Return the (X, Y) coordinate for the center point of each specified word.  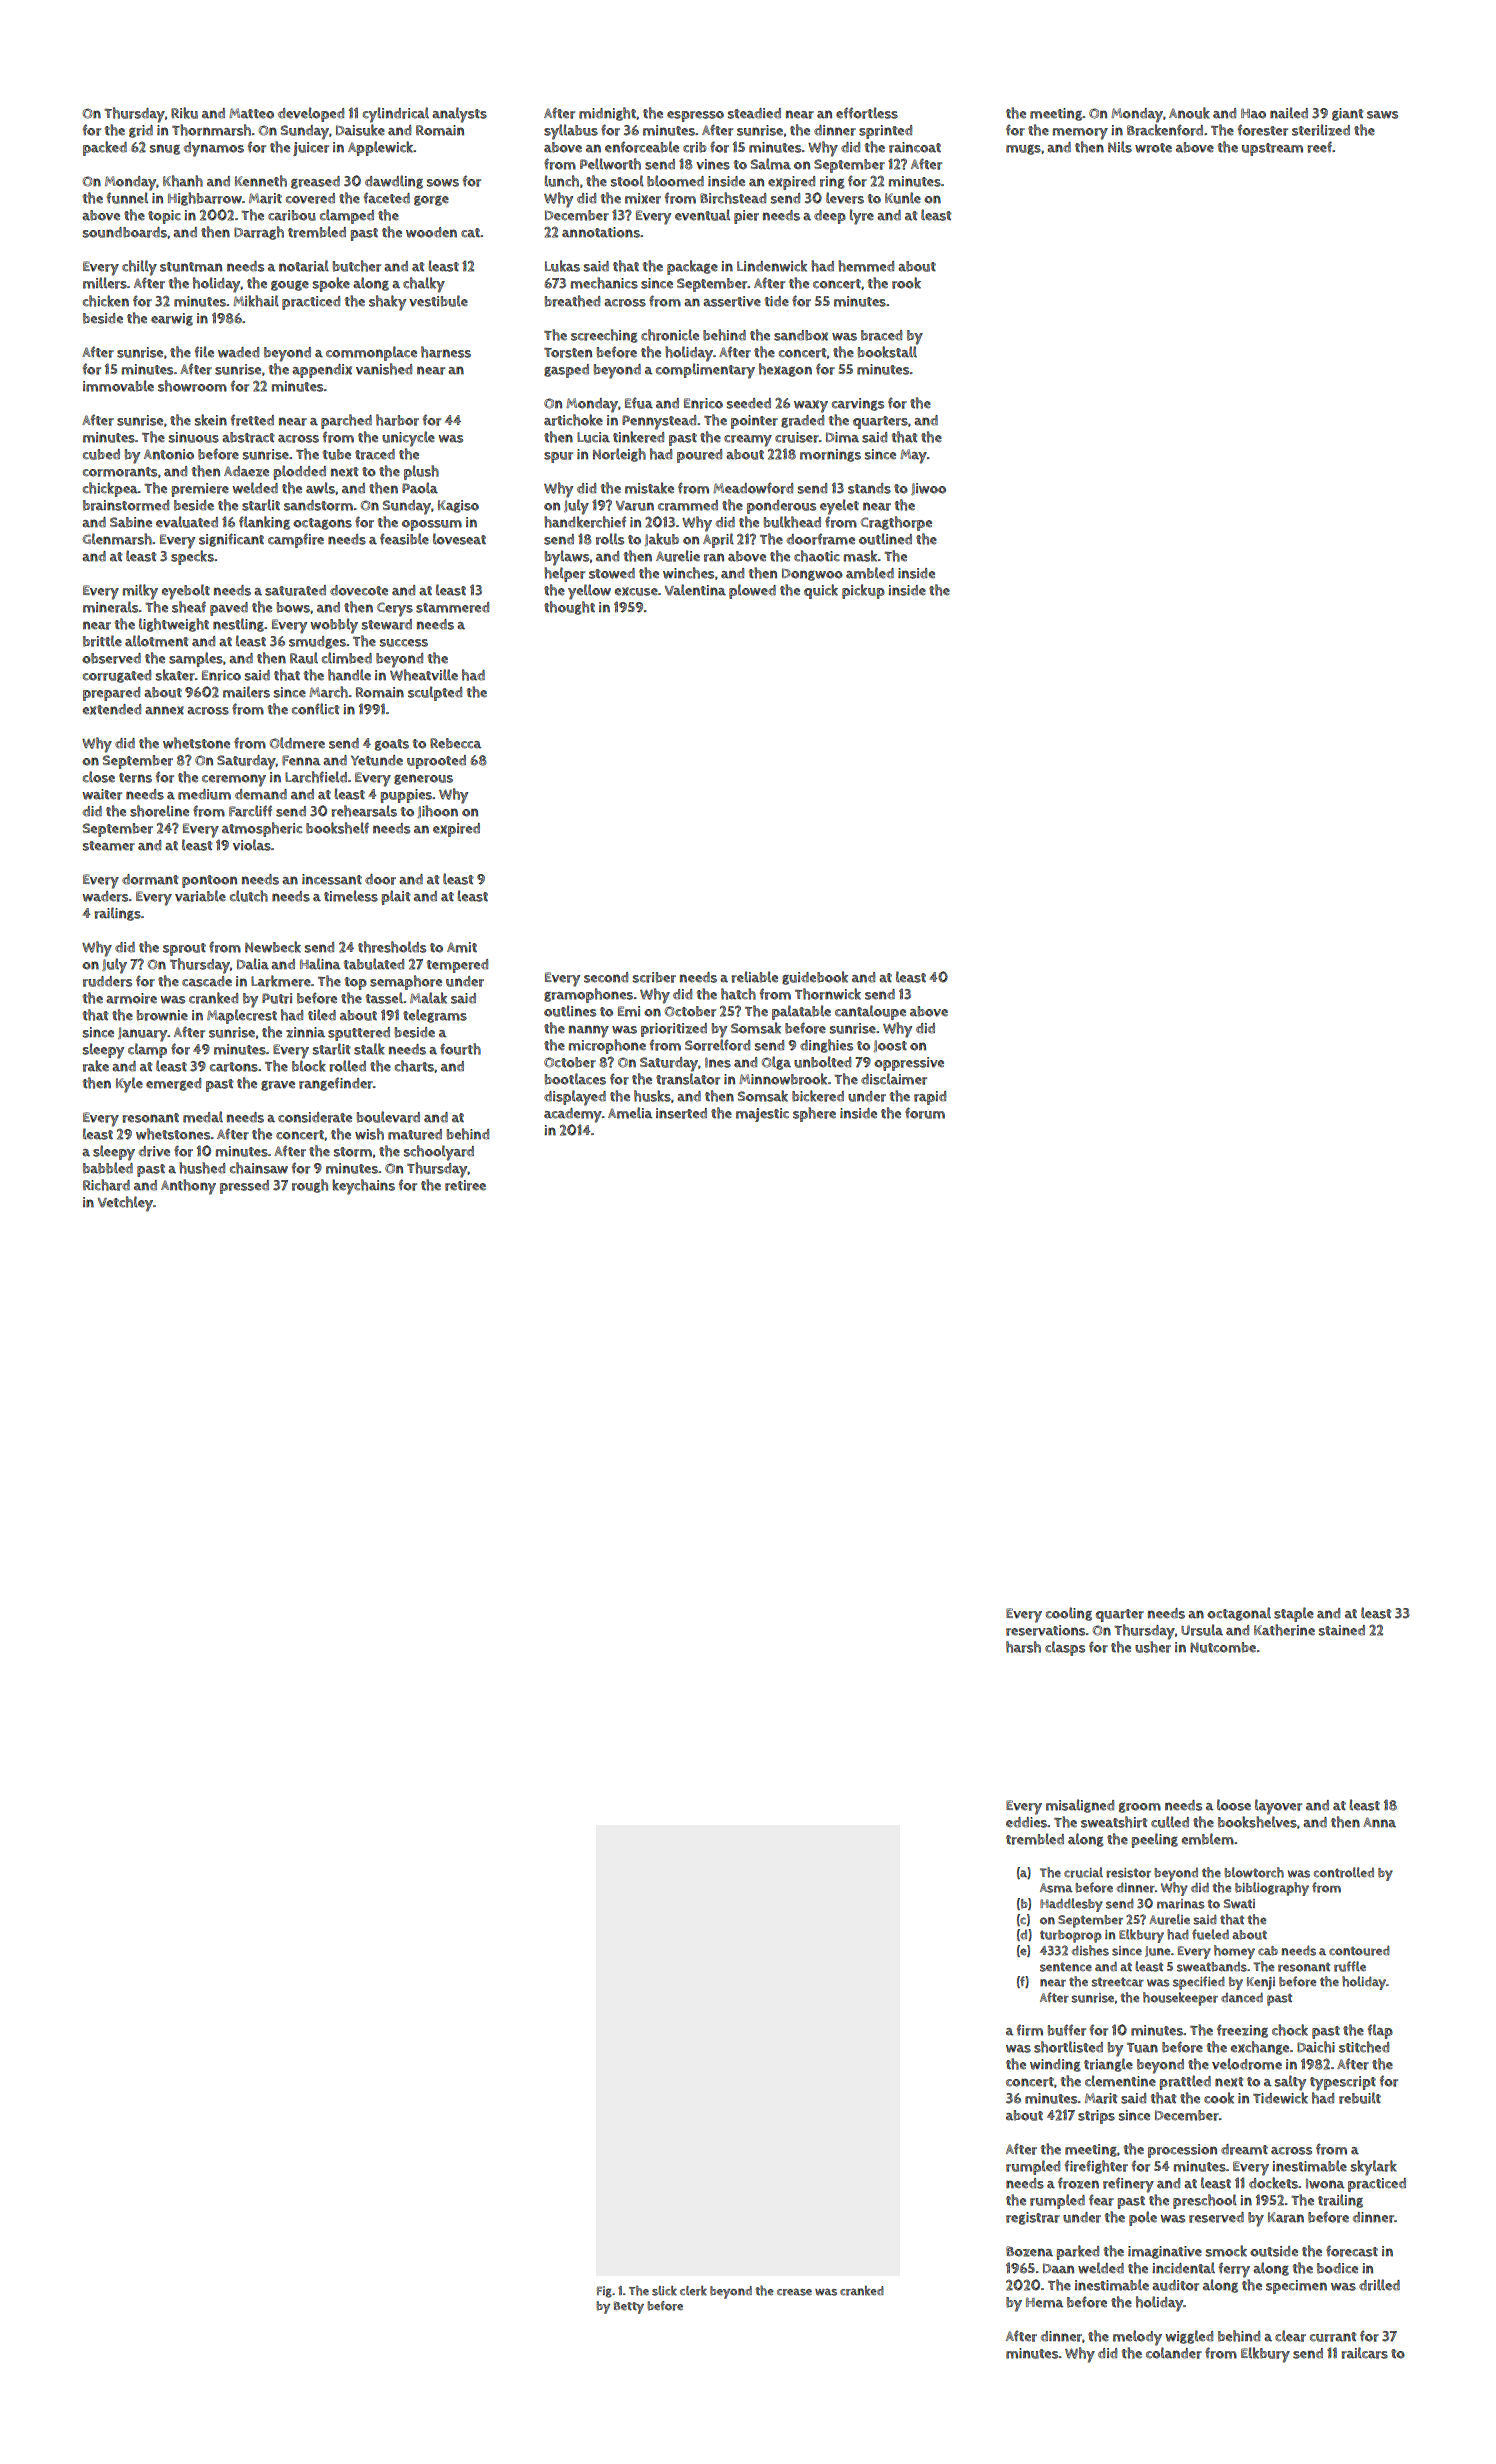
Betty (629, 2307)
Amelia (630, 1113)
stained (1342, 1630)
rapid (930, 1098)
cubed (101, 454)
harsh (1023, 1647)
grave (278, 1086)
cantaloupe (870, 1012)
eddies (1026, 1822)
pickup (863, 591)
